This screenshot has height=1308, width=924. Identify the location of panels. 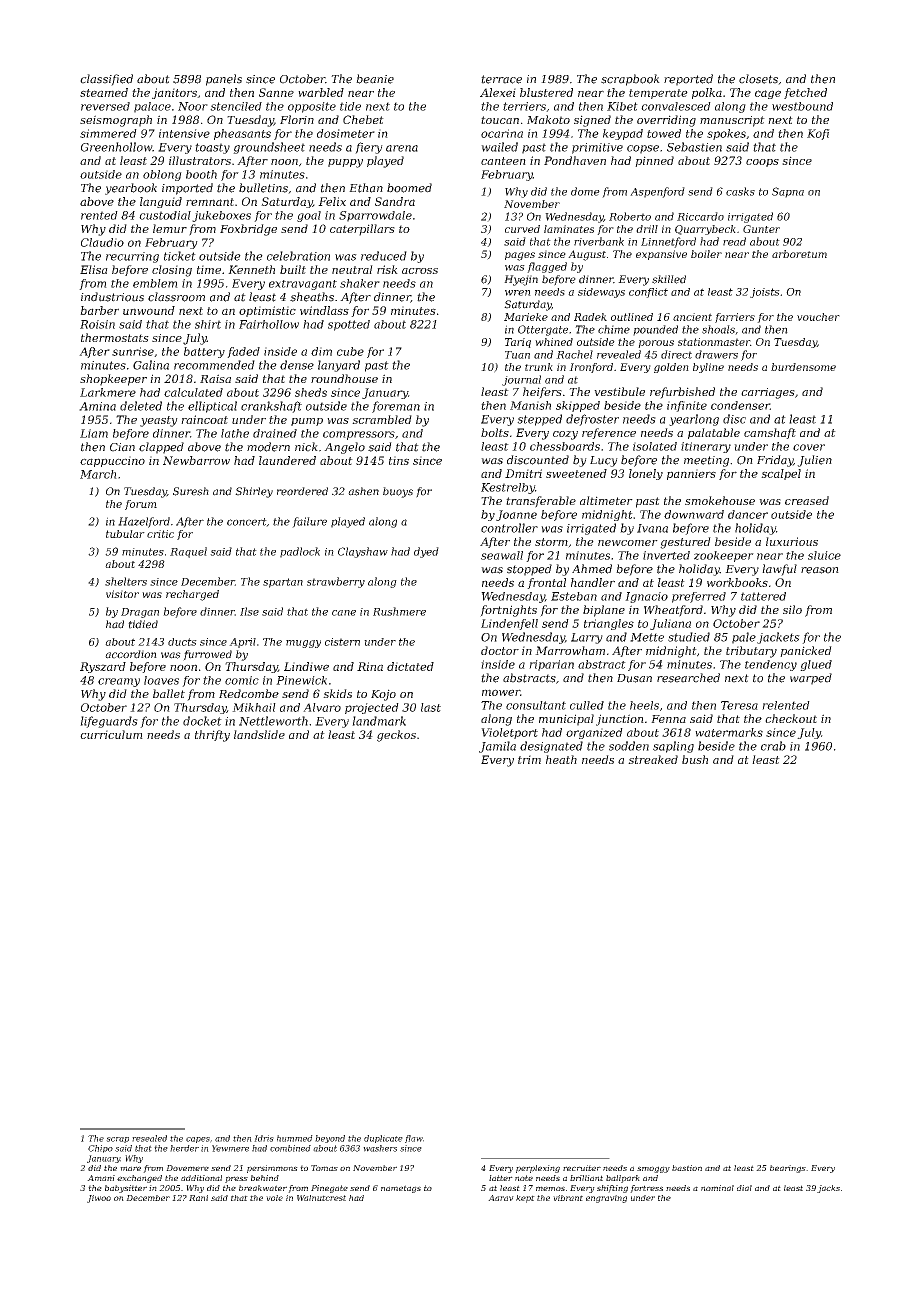
(224, 80).
